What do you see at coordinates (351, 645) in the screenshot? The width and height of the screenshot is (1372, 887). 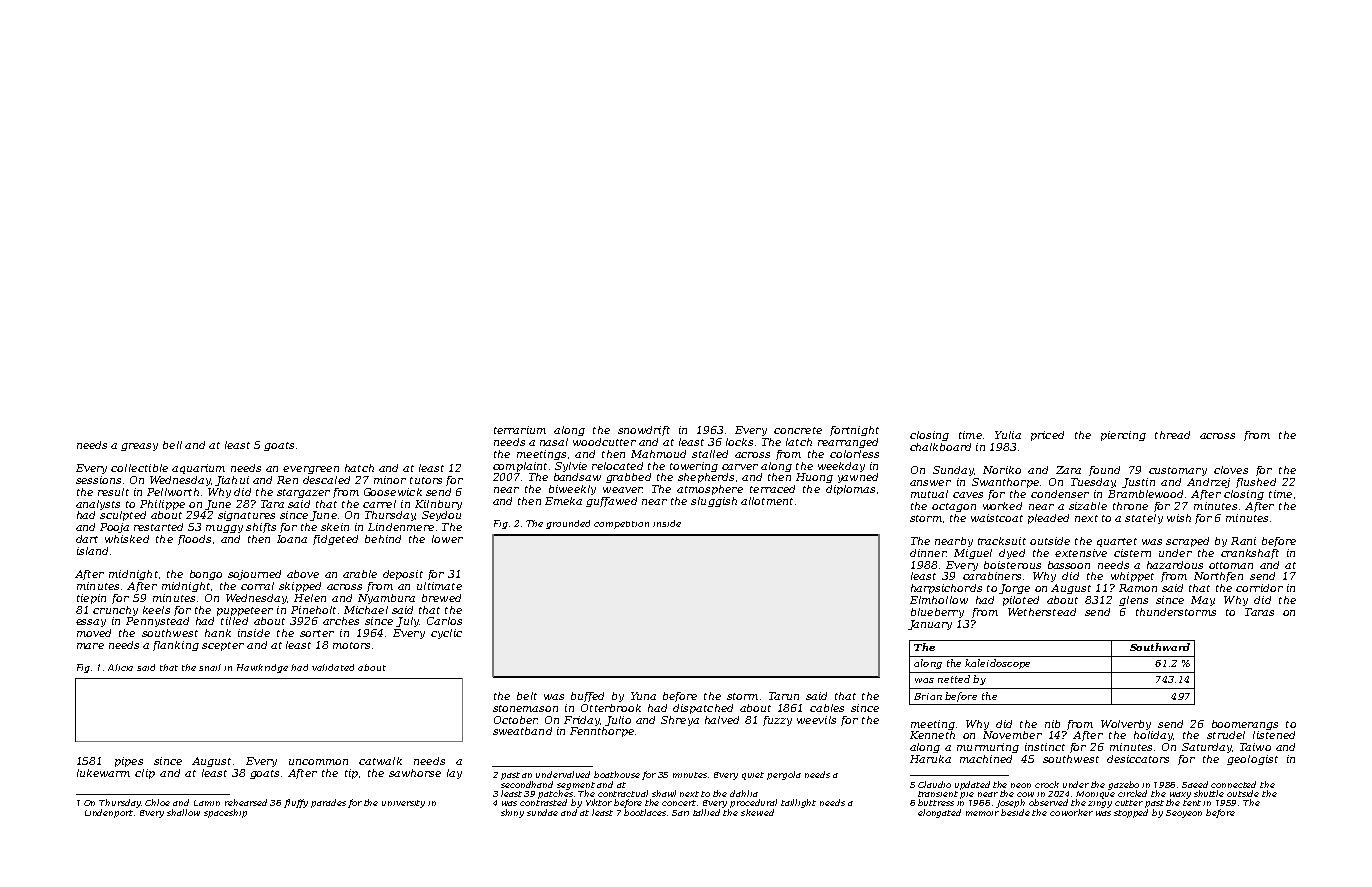 I see `motors` at bounding box center [351, 645].
